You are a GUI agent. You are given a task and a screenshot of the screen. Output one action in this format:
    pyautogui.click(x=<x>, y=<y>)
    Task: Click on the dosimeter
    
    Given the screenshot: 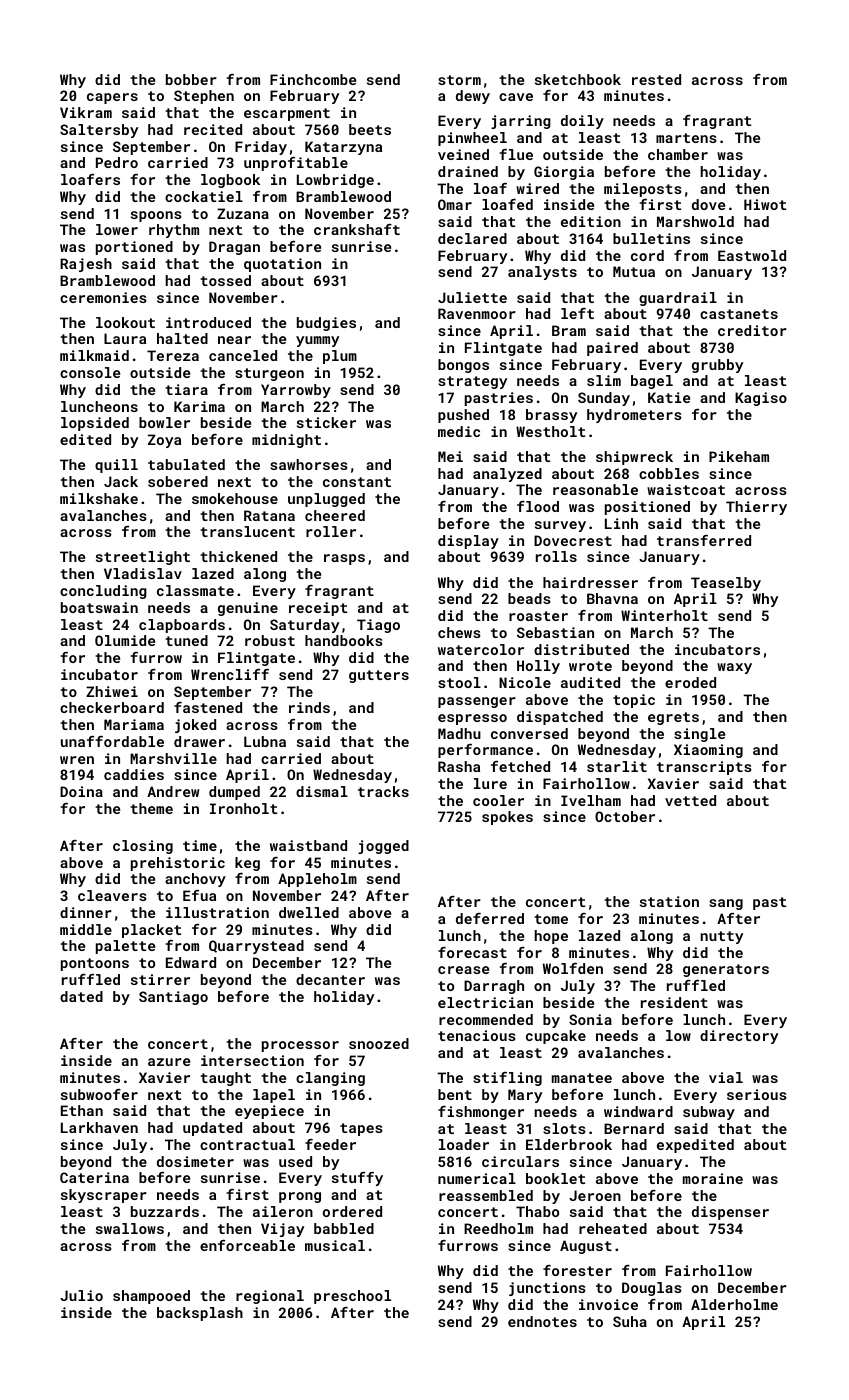 What is the action you would take?
    pyautogui.click(x=195, y=1161)
